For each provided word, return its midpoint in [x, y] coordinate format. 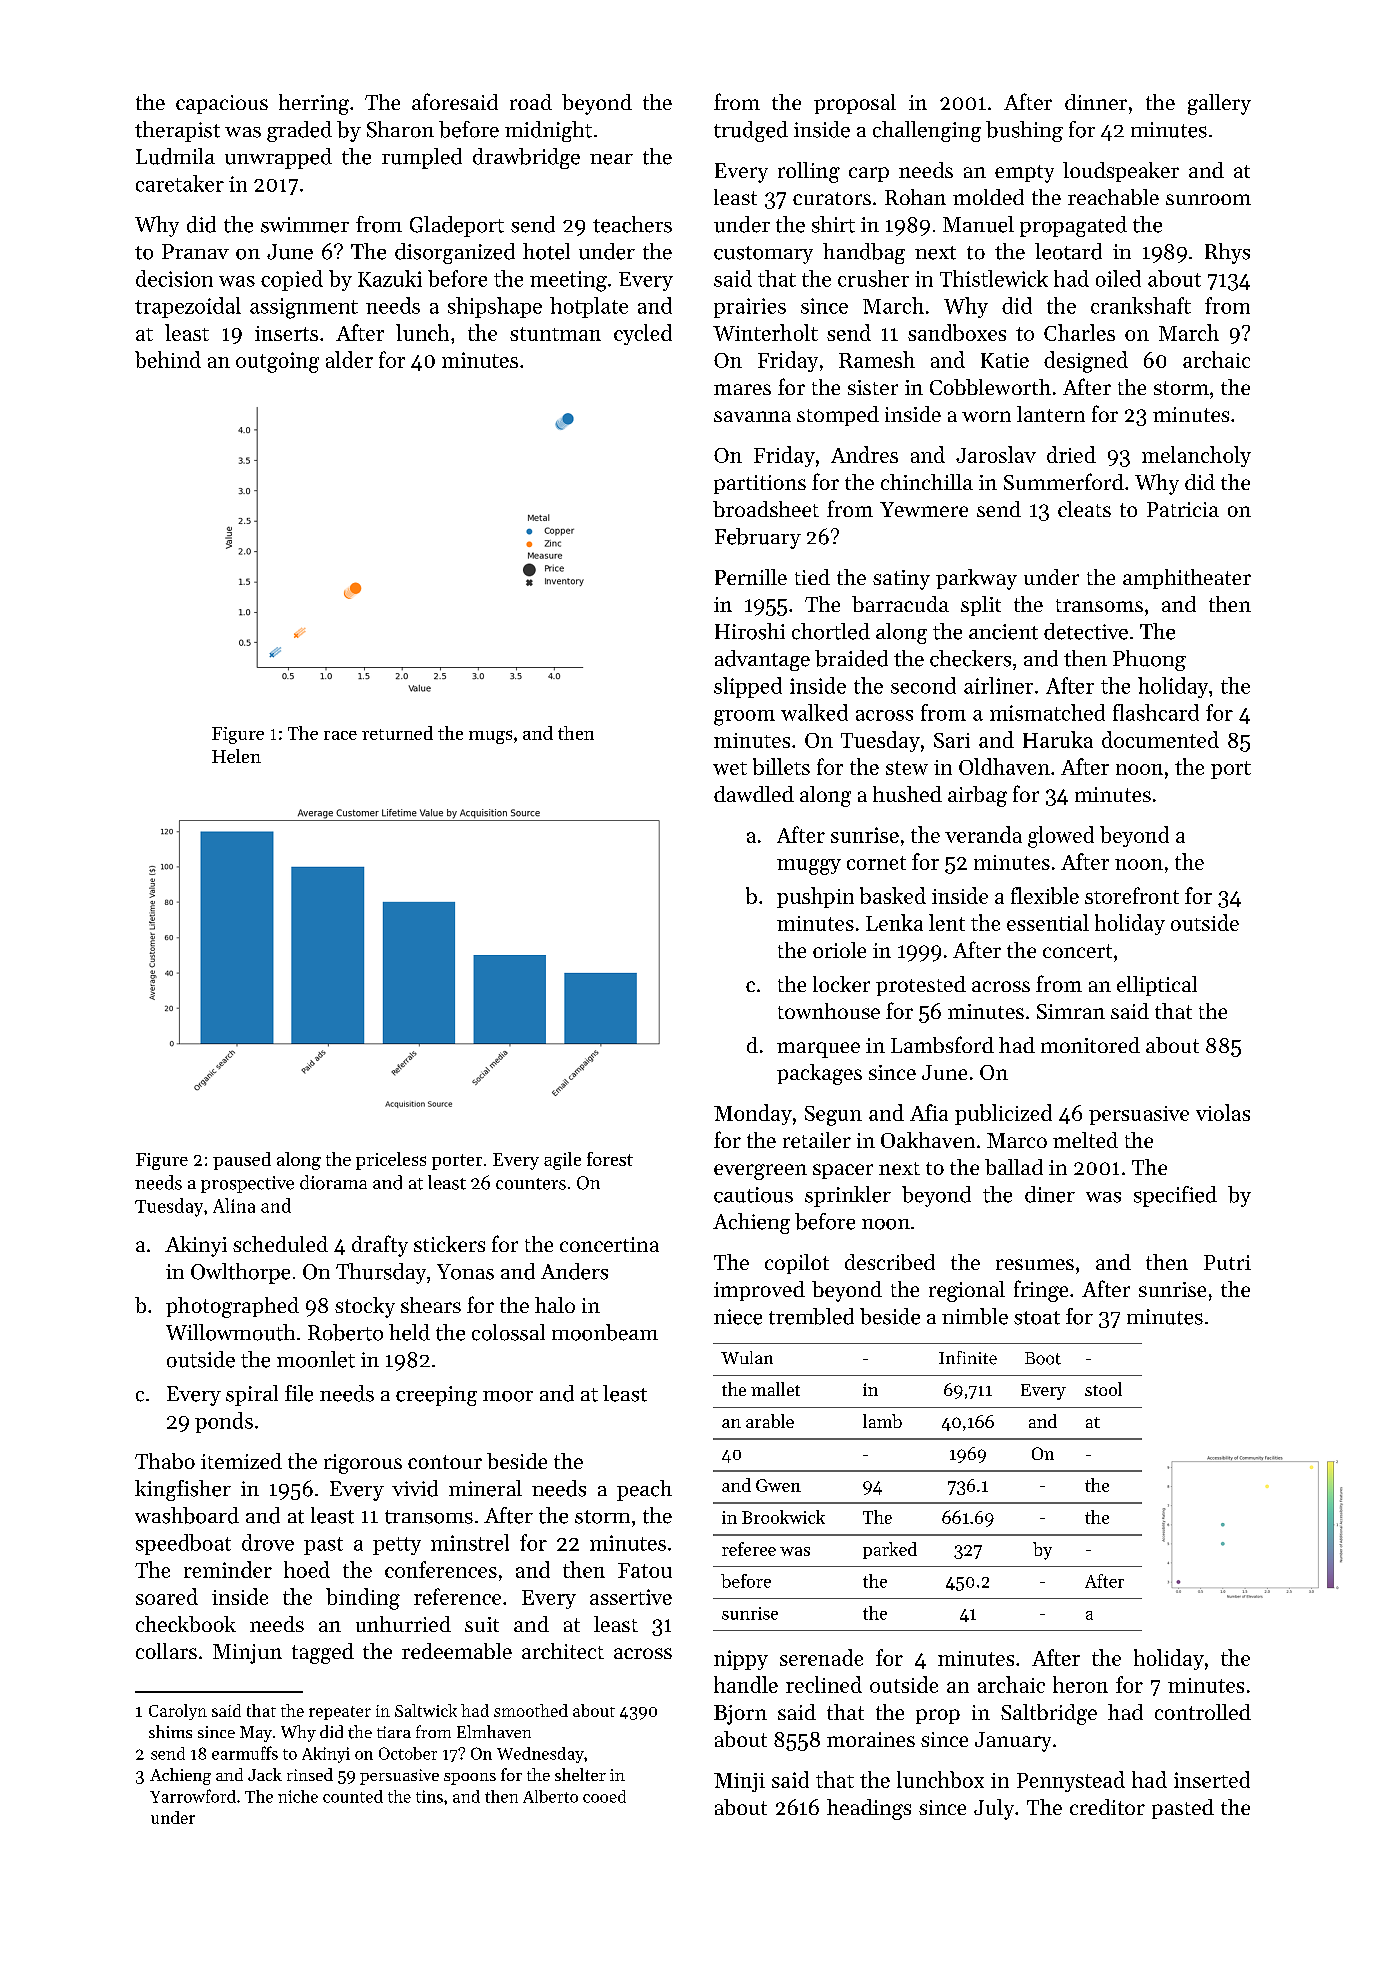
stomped [838, 416]
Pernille [751, 577]
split [981, 606]
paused [242, 1161]
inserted [1212, 1779]
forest [610, 1159]
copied [292, 280]
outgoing [277, 362]
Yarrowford [193, 1796]
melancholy [1196, 456]
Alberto [550, 1796]
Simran [1071, 1011]
